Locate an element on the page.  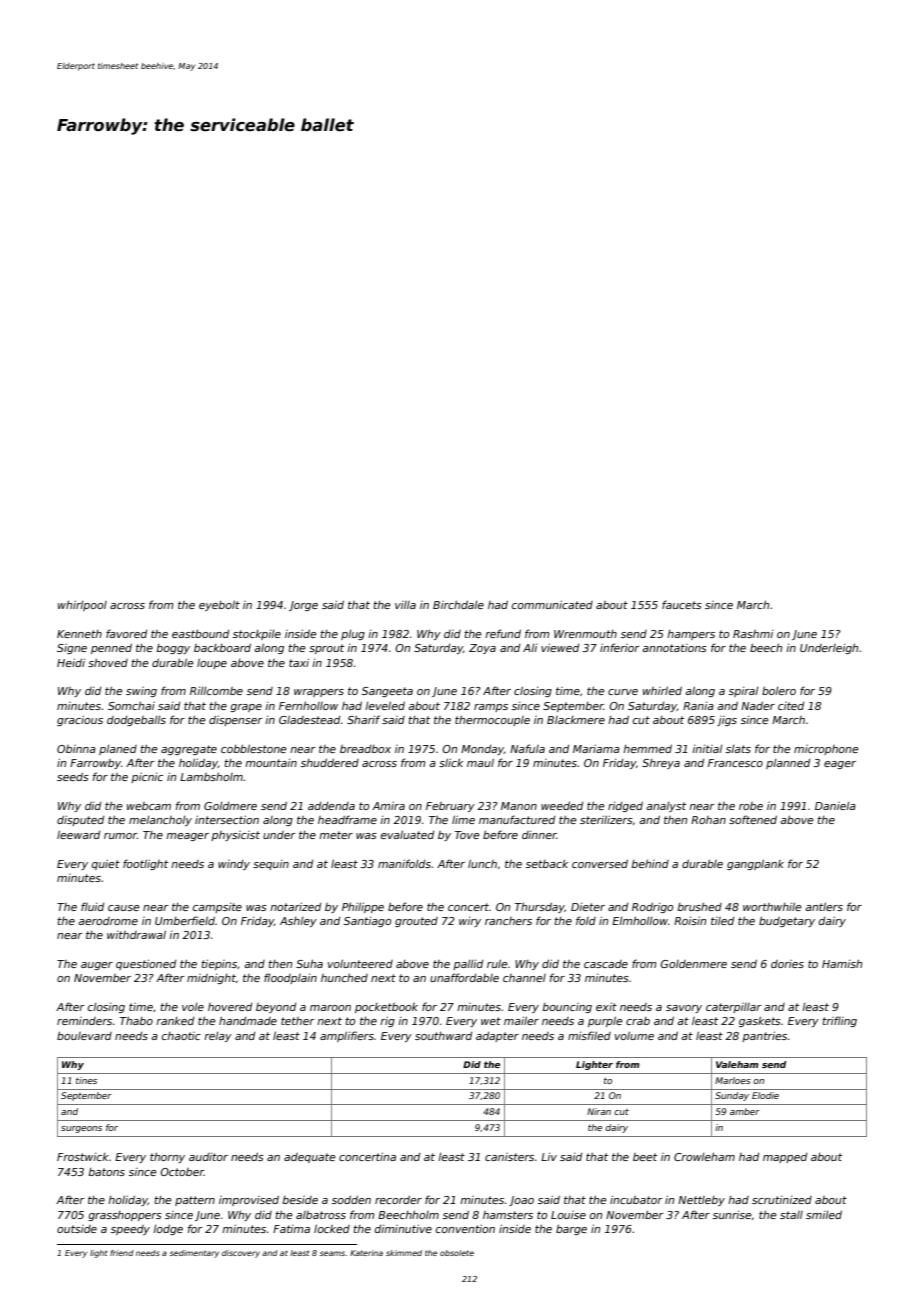
sodden is located at coordinates (351, 1199).
